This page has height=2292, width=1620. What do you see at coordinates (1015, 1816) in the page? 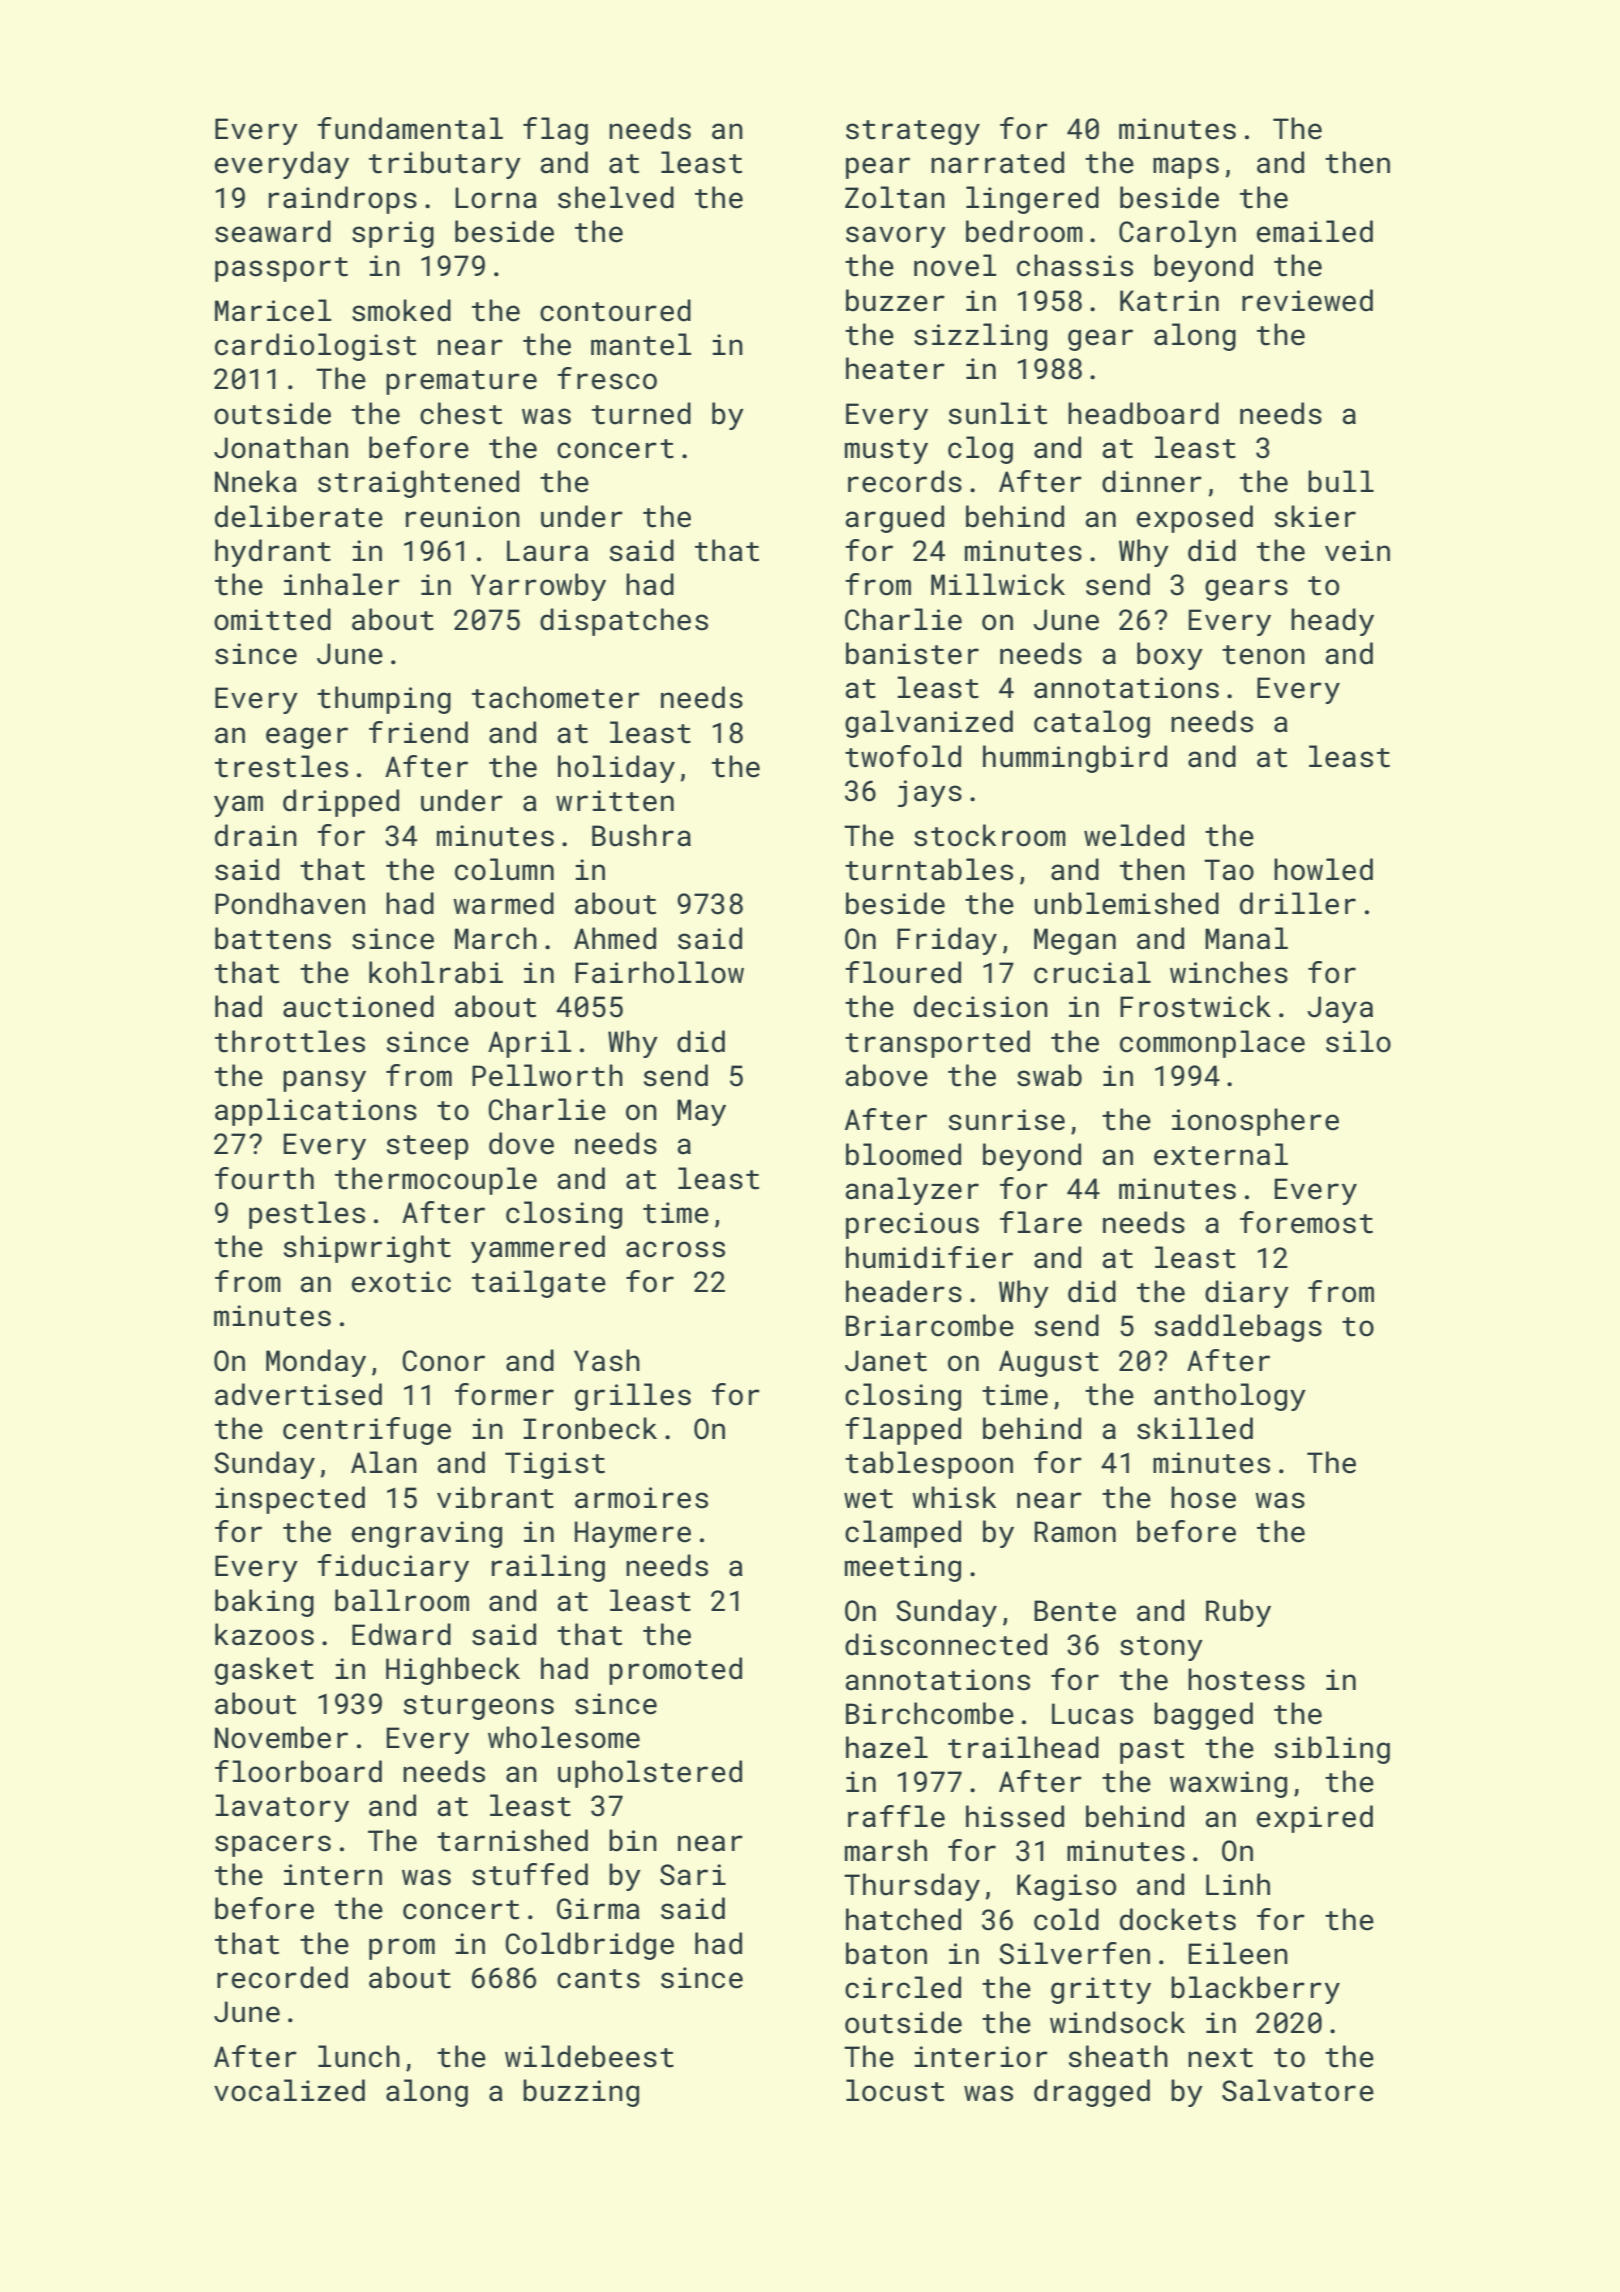
I see `hissed` at bounding box center [1015, 1816].
